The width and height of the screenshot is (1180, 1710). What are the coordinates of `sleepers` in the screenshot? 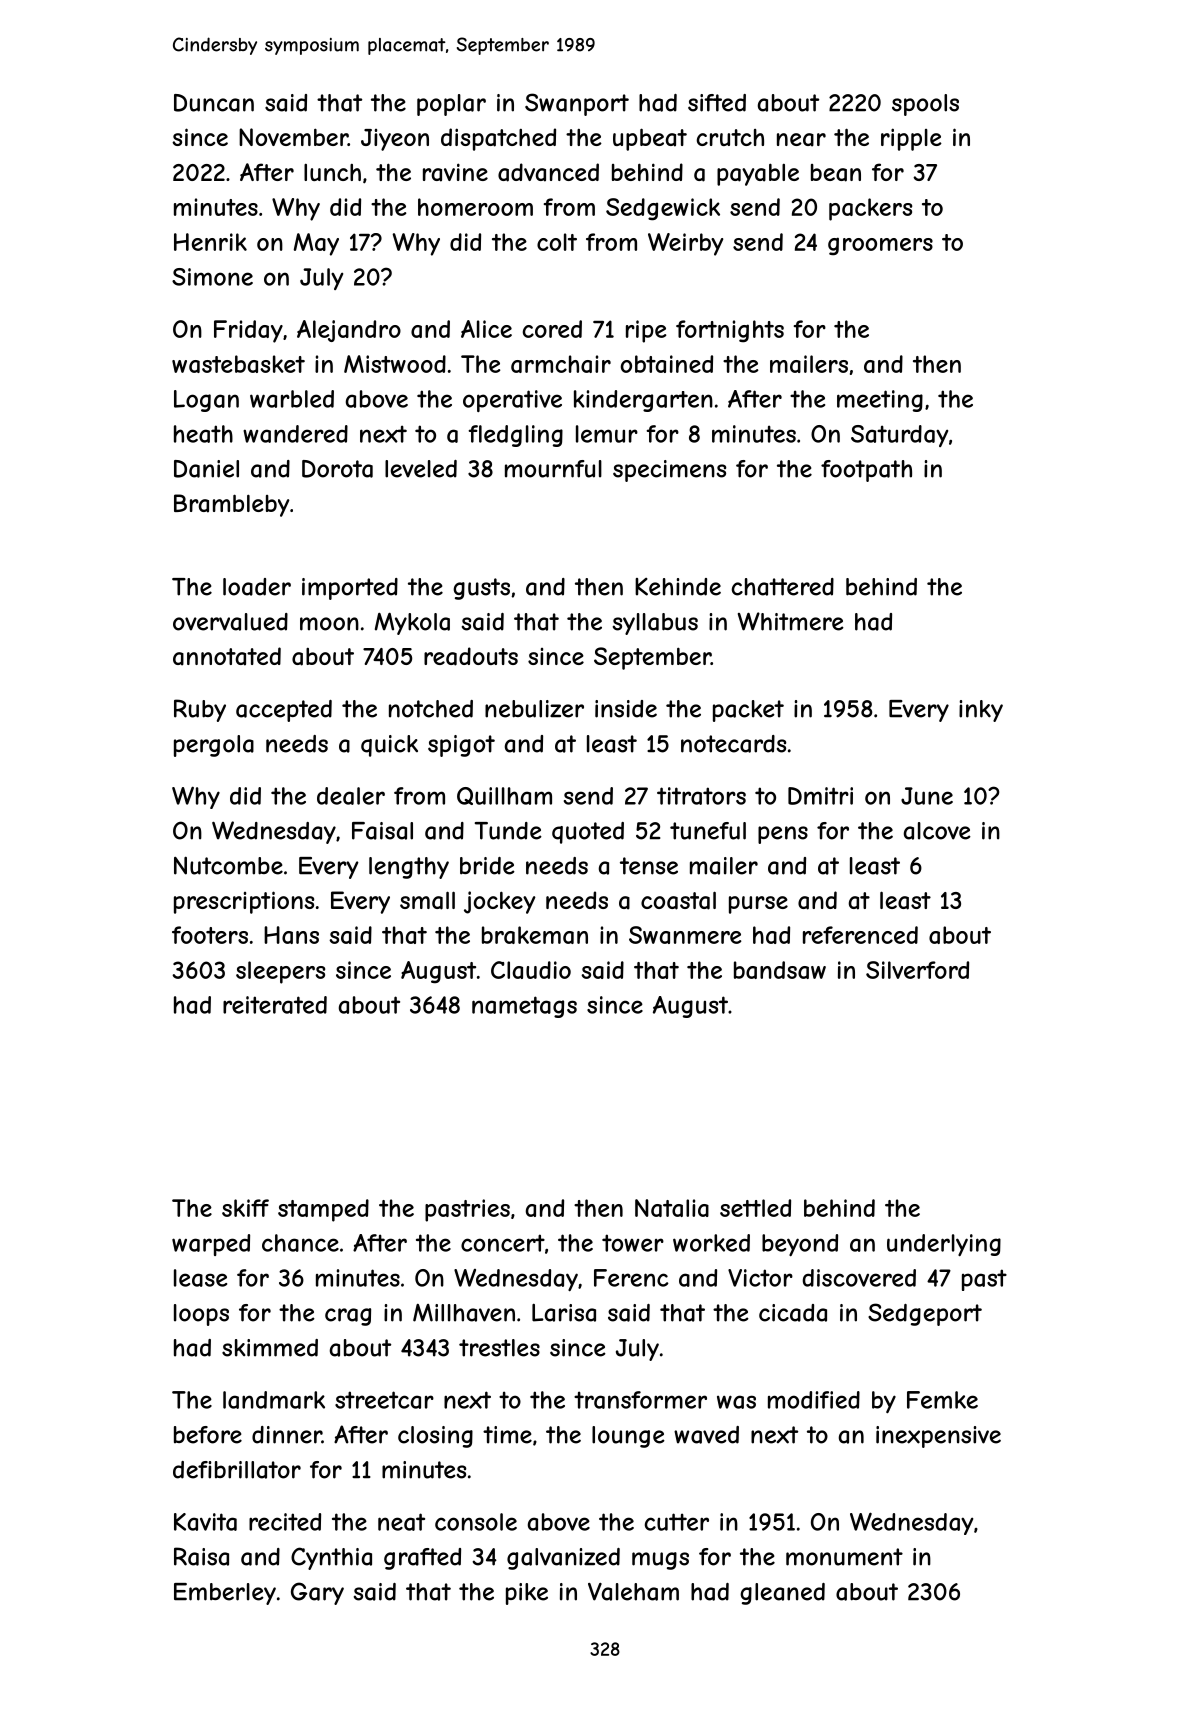 It's located at (280, 972).
